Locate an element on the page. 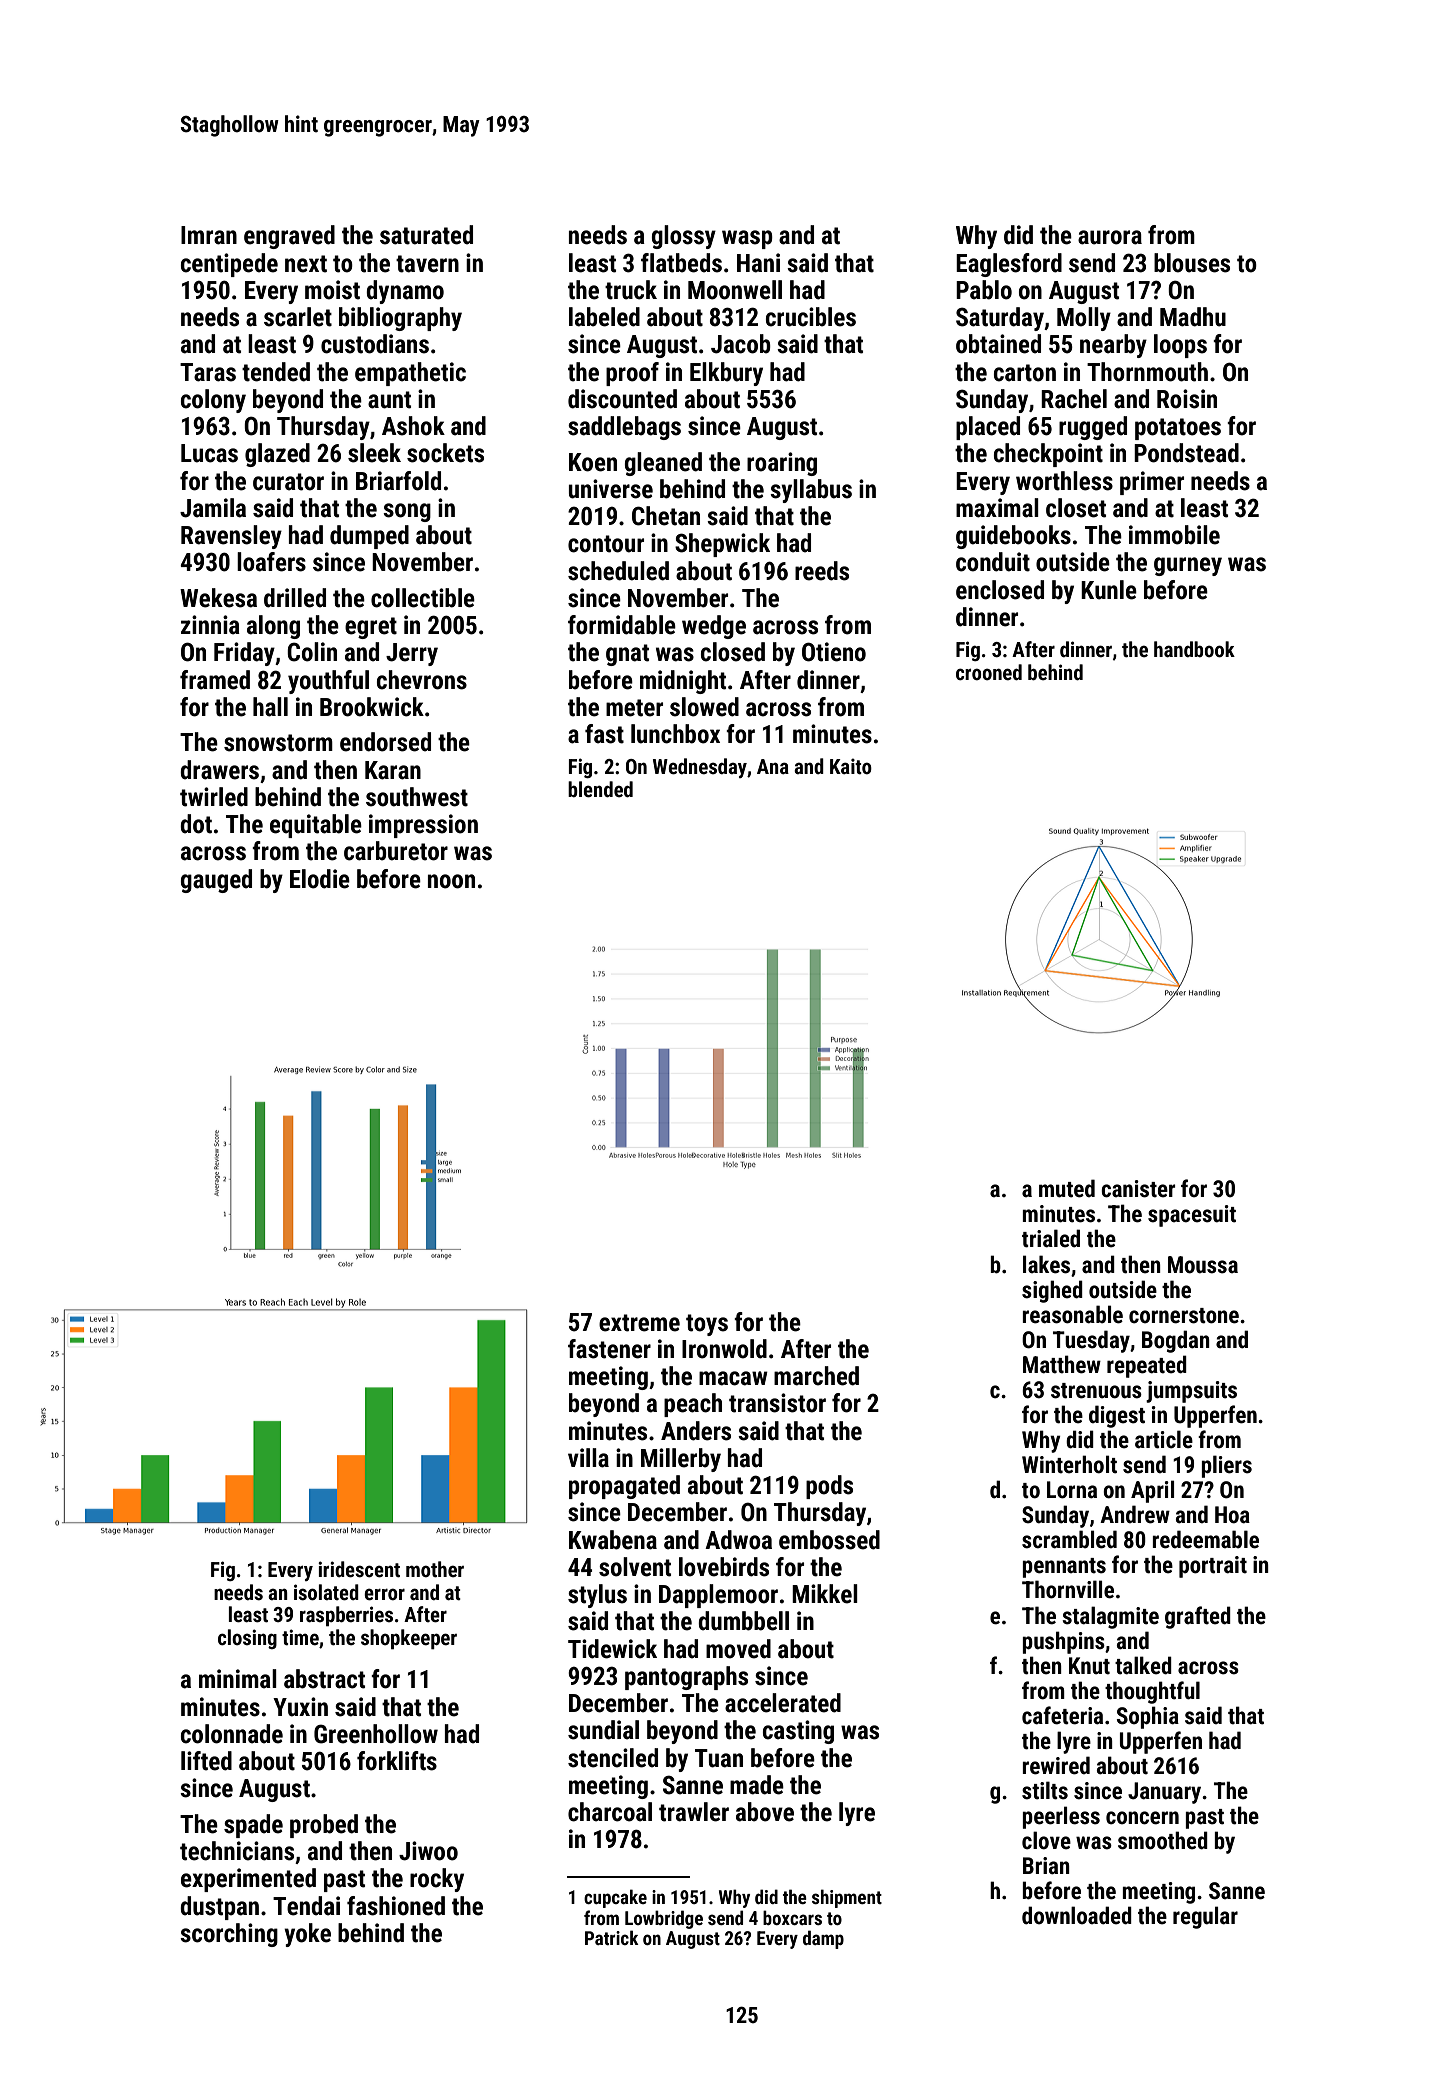  aurora is located at coordinates (1110, 237).
